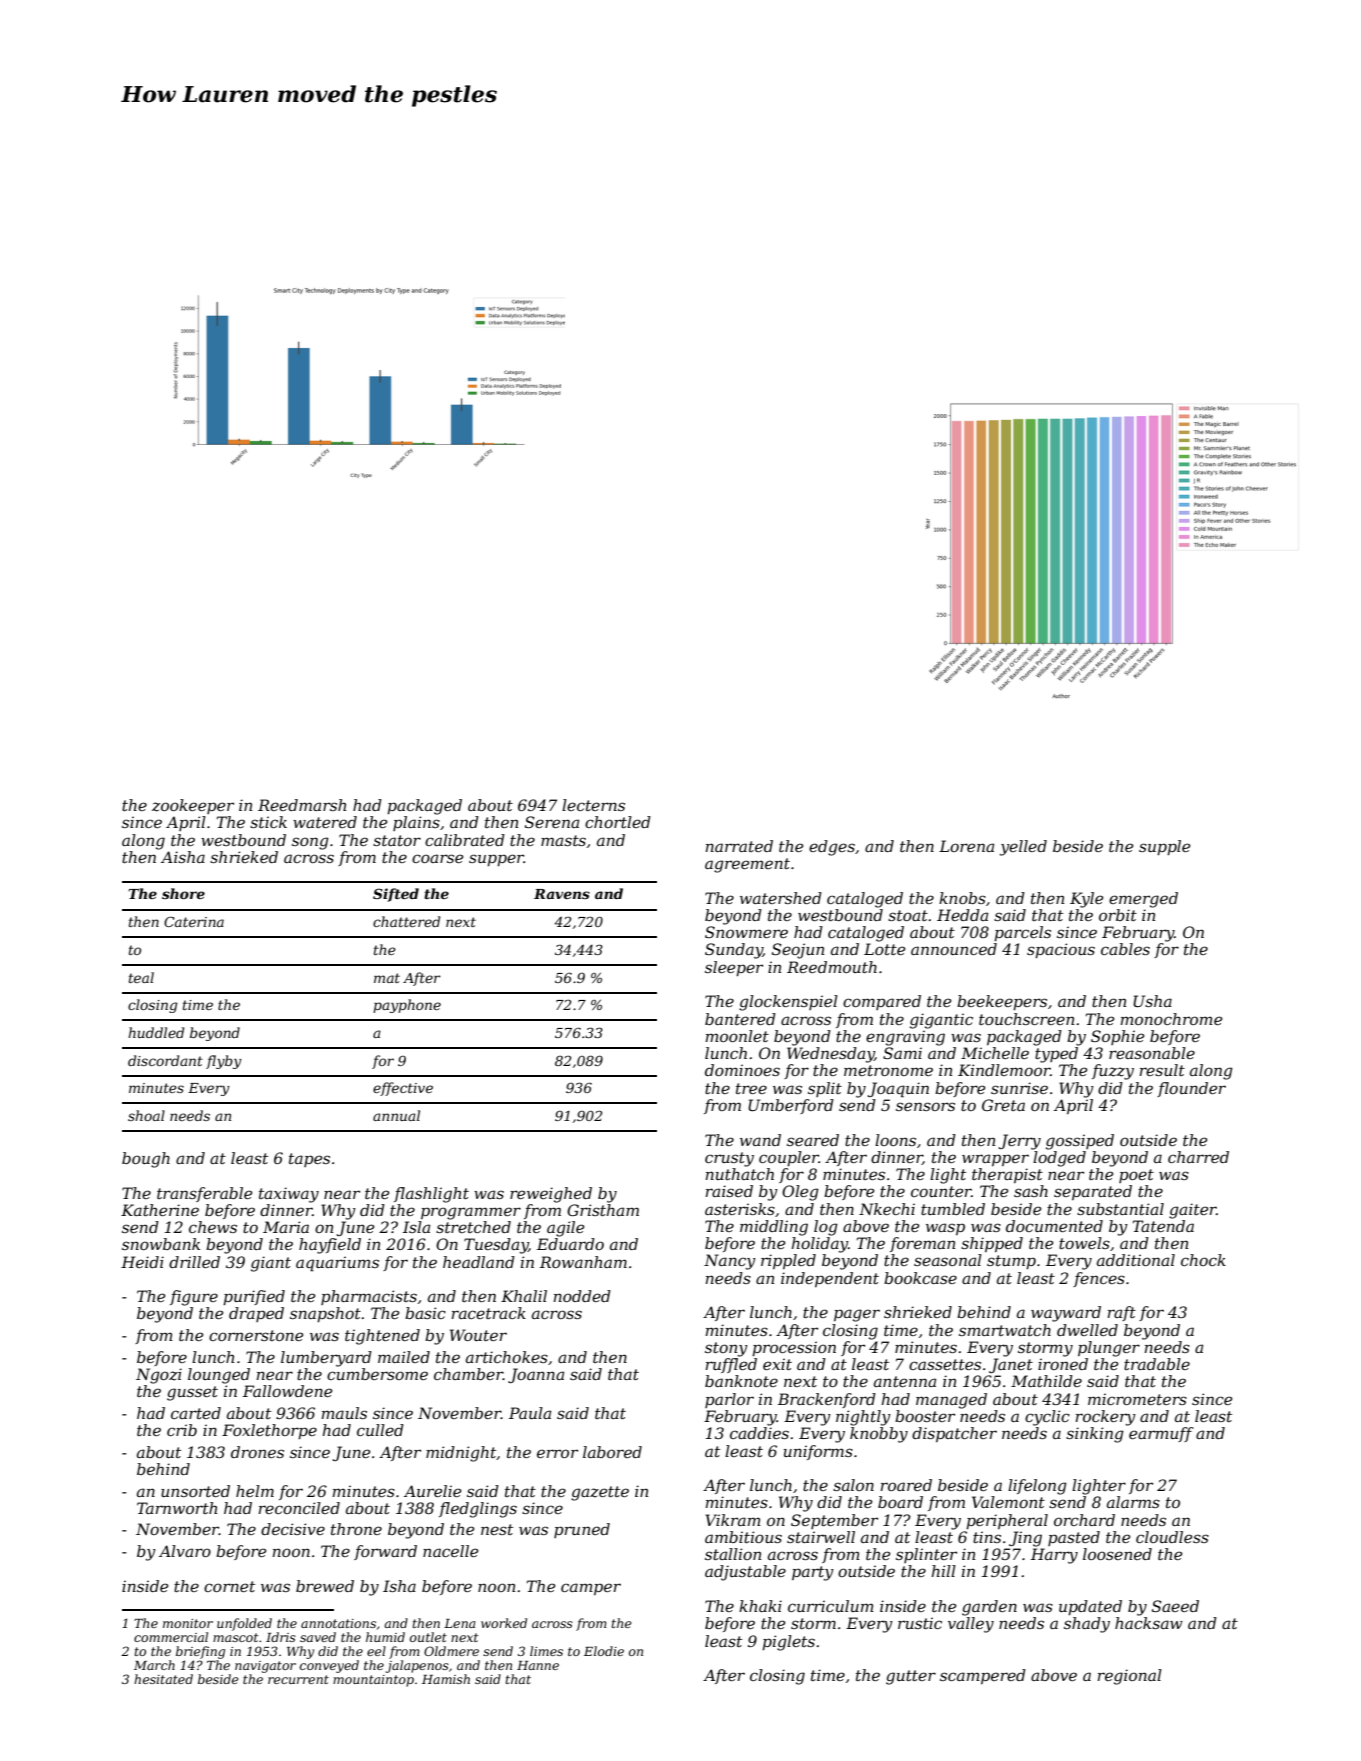 This image has height=1761, width=1361. I want to click on uniforms, so click(818, 1452).
